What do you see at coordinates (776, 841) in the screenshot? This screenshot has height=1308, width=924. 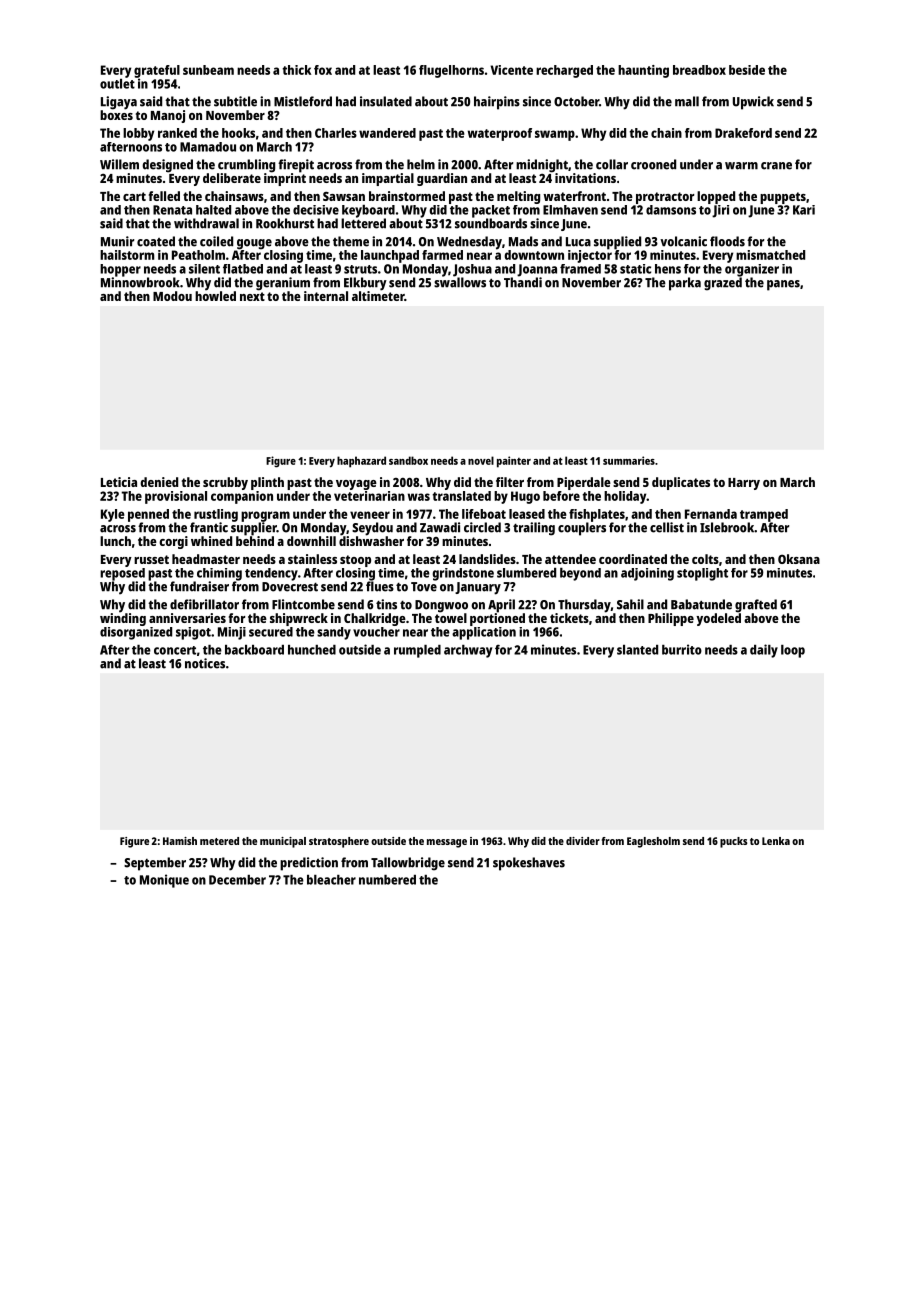 I see `Lenka` at bounding box center [776, 841].
